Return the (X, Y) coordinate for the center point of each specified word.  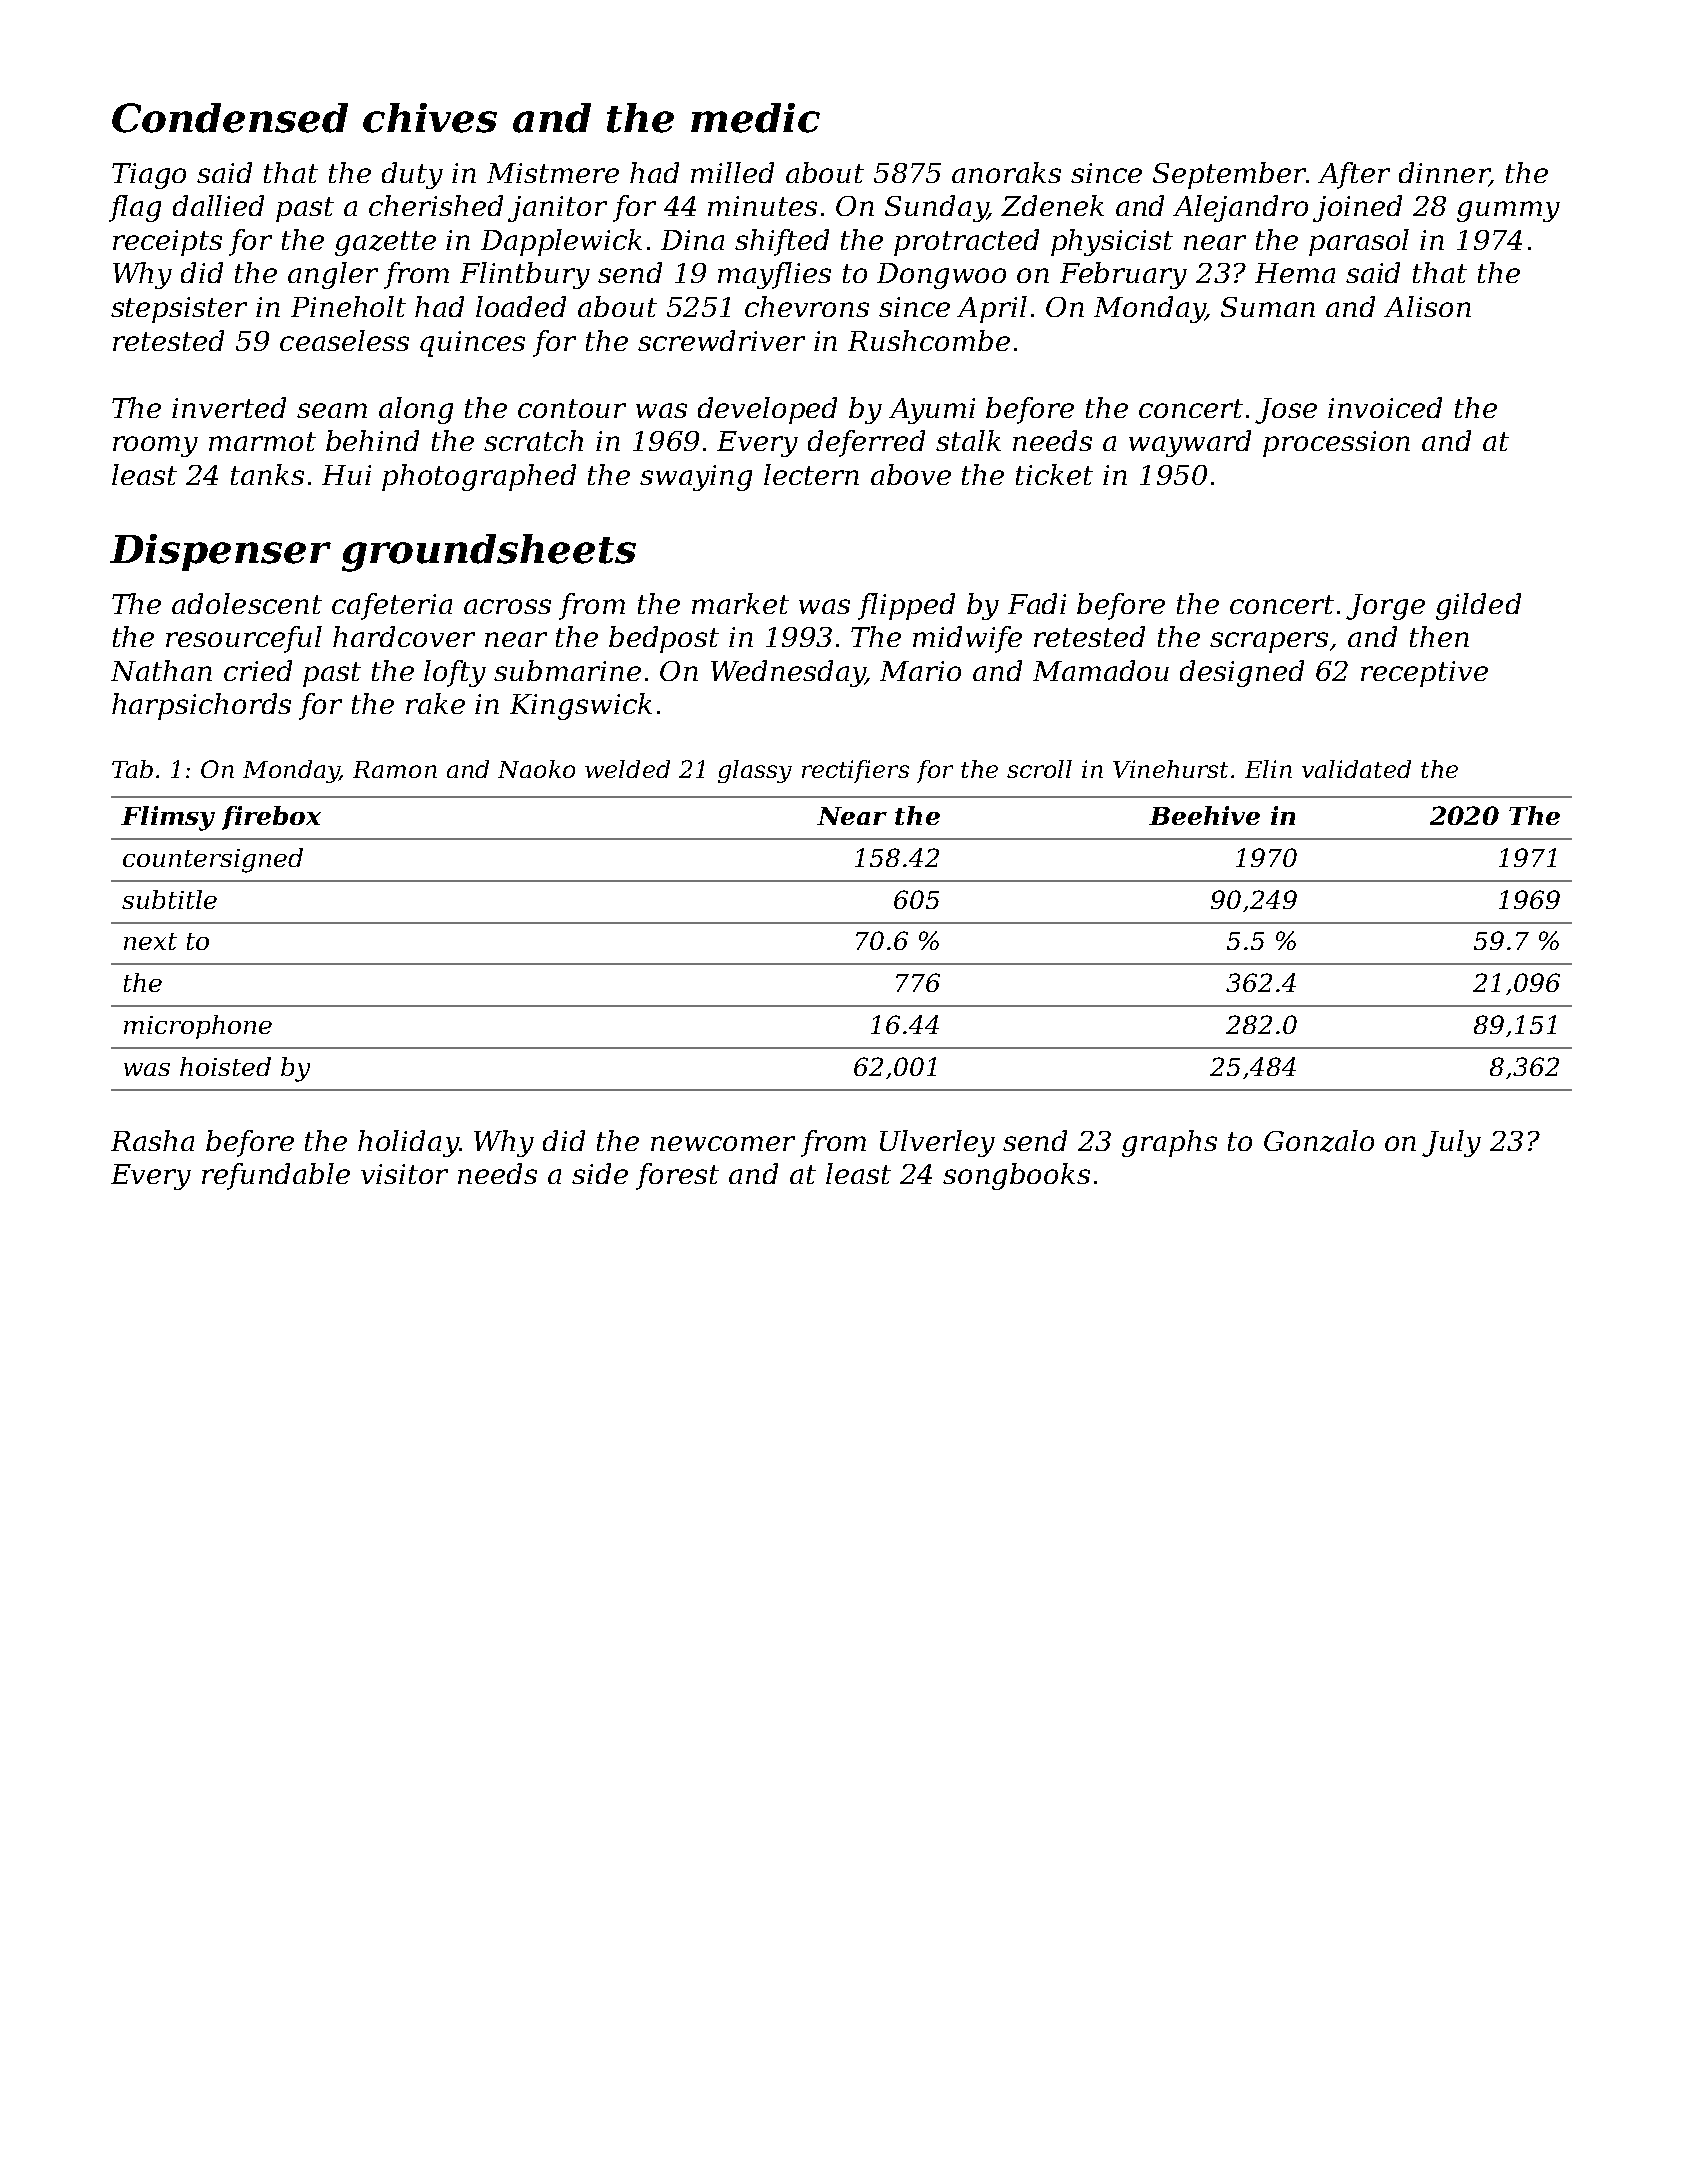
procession (1336, 444)
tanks (267, 474)
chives (430, 118)
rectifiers (855, 771)
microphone (198, 1027)
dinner (1444, 174)
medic (755, 118)
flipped (906, 606)
